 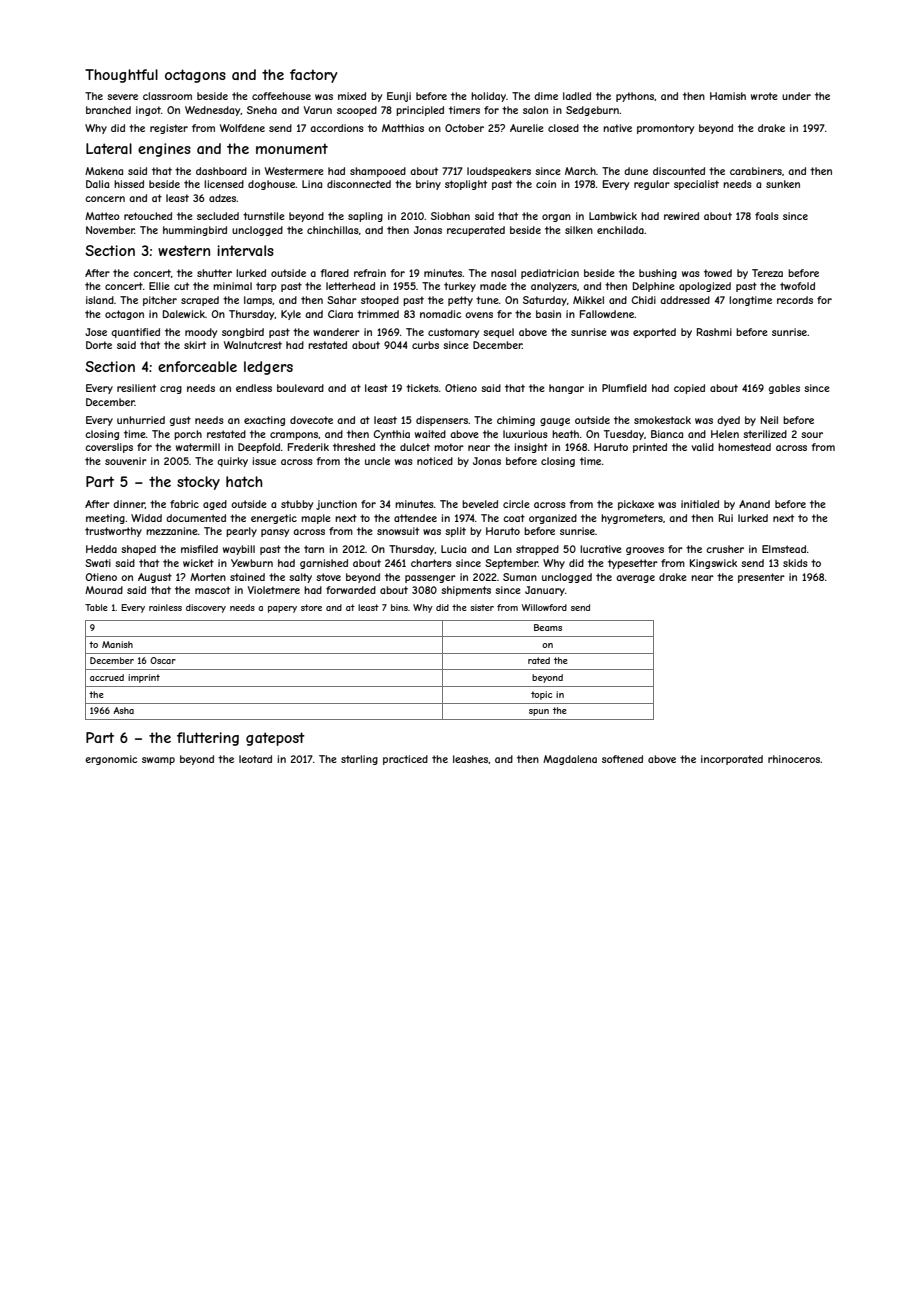 I want to click on Thoughtful, so click(x=121, y=76).
